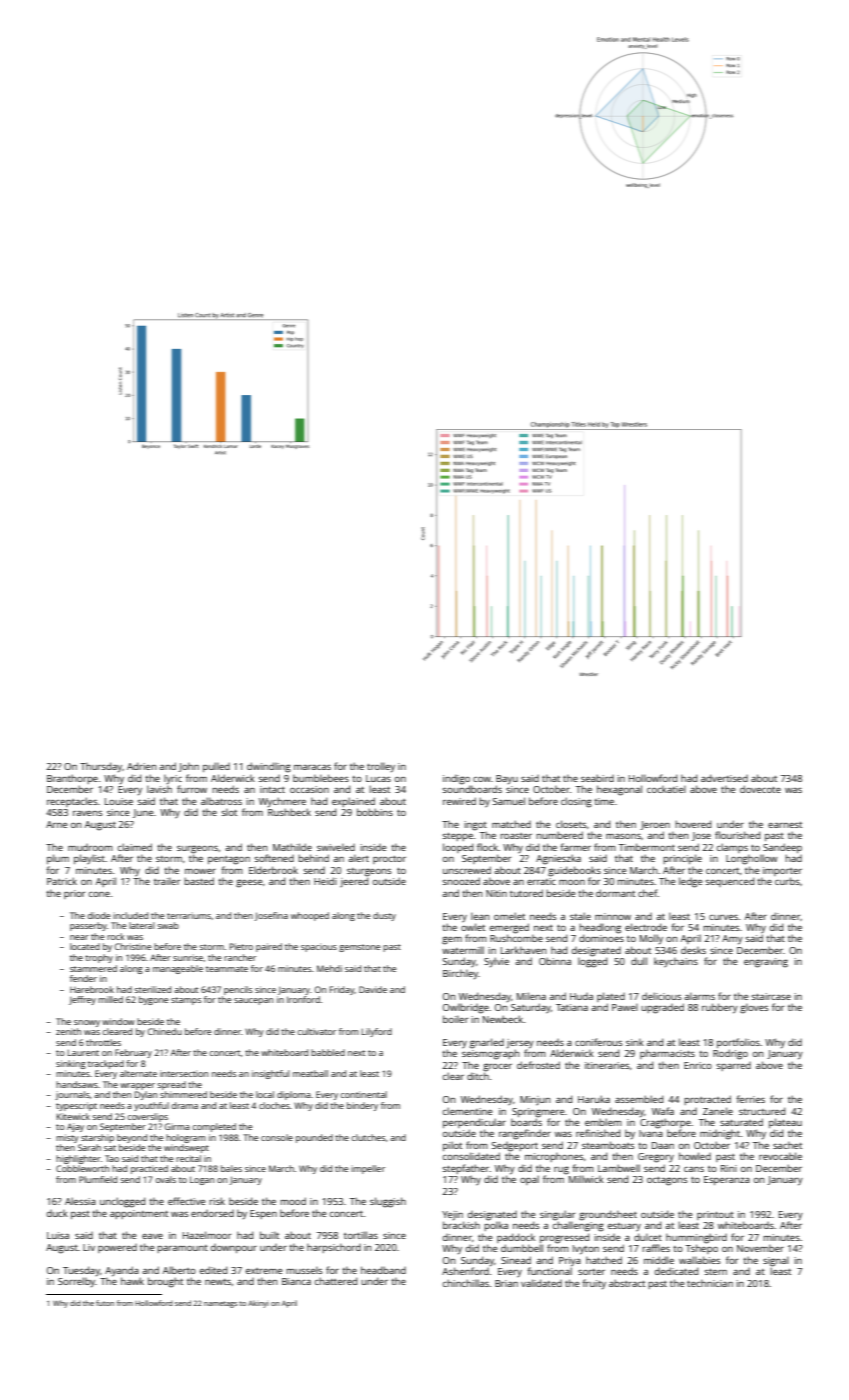 This page has width=849, height=1400. I want to click on ditch, so click(478, 1076).
